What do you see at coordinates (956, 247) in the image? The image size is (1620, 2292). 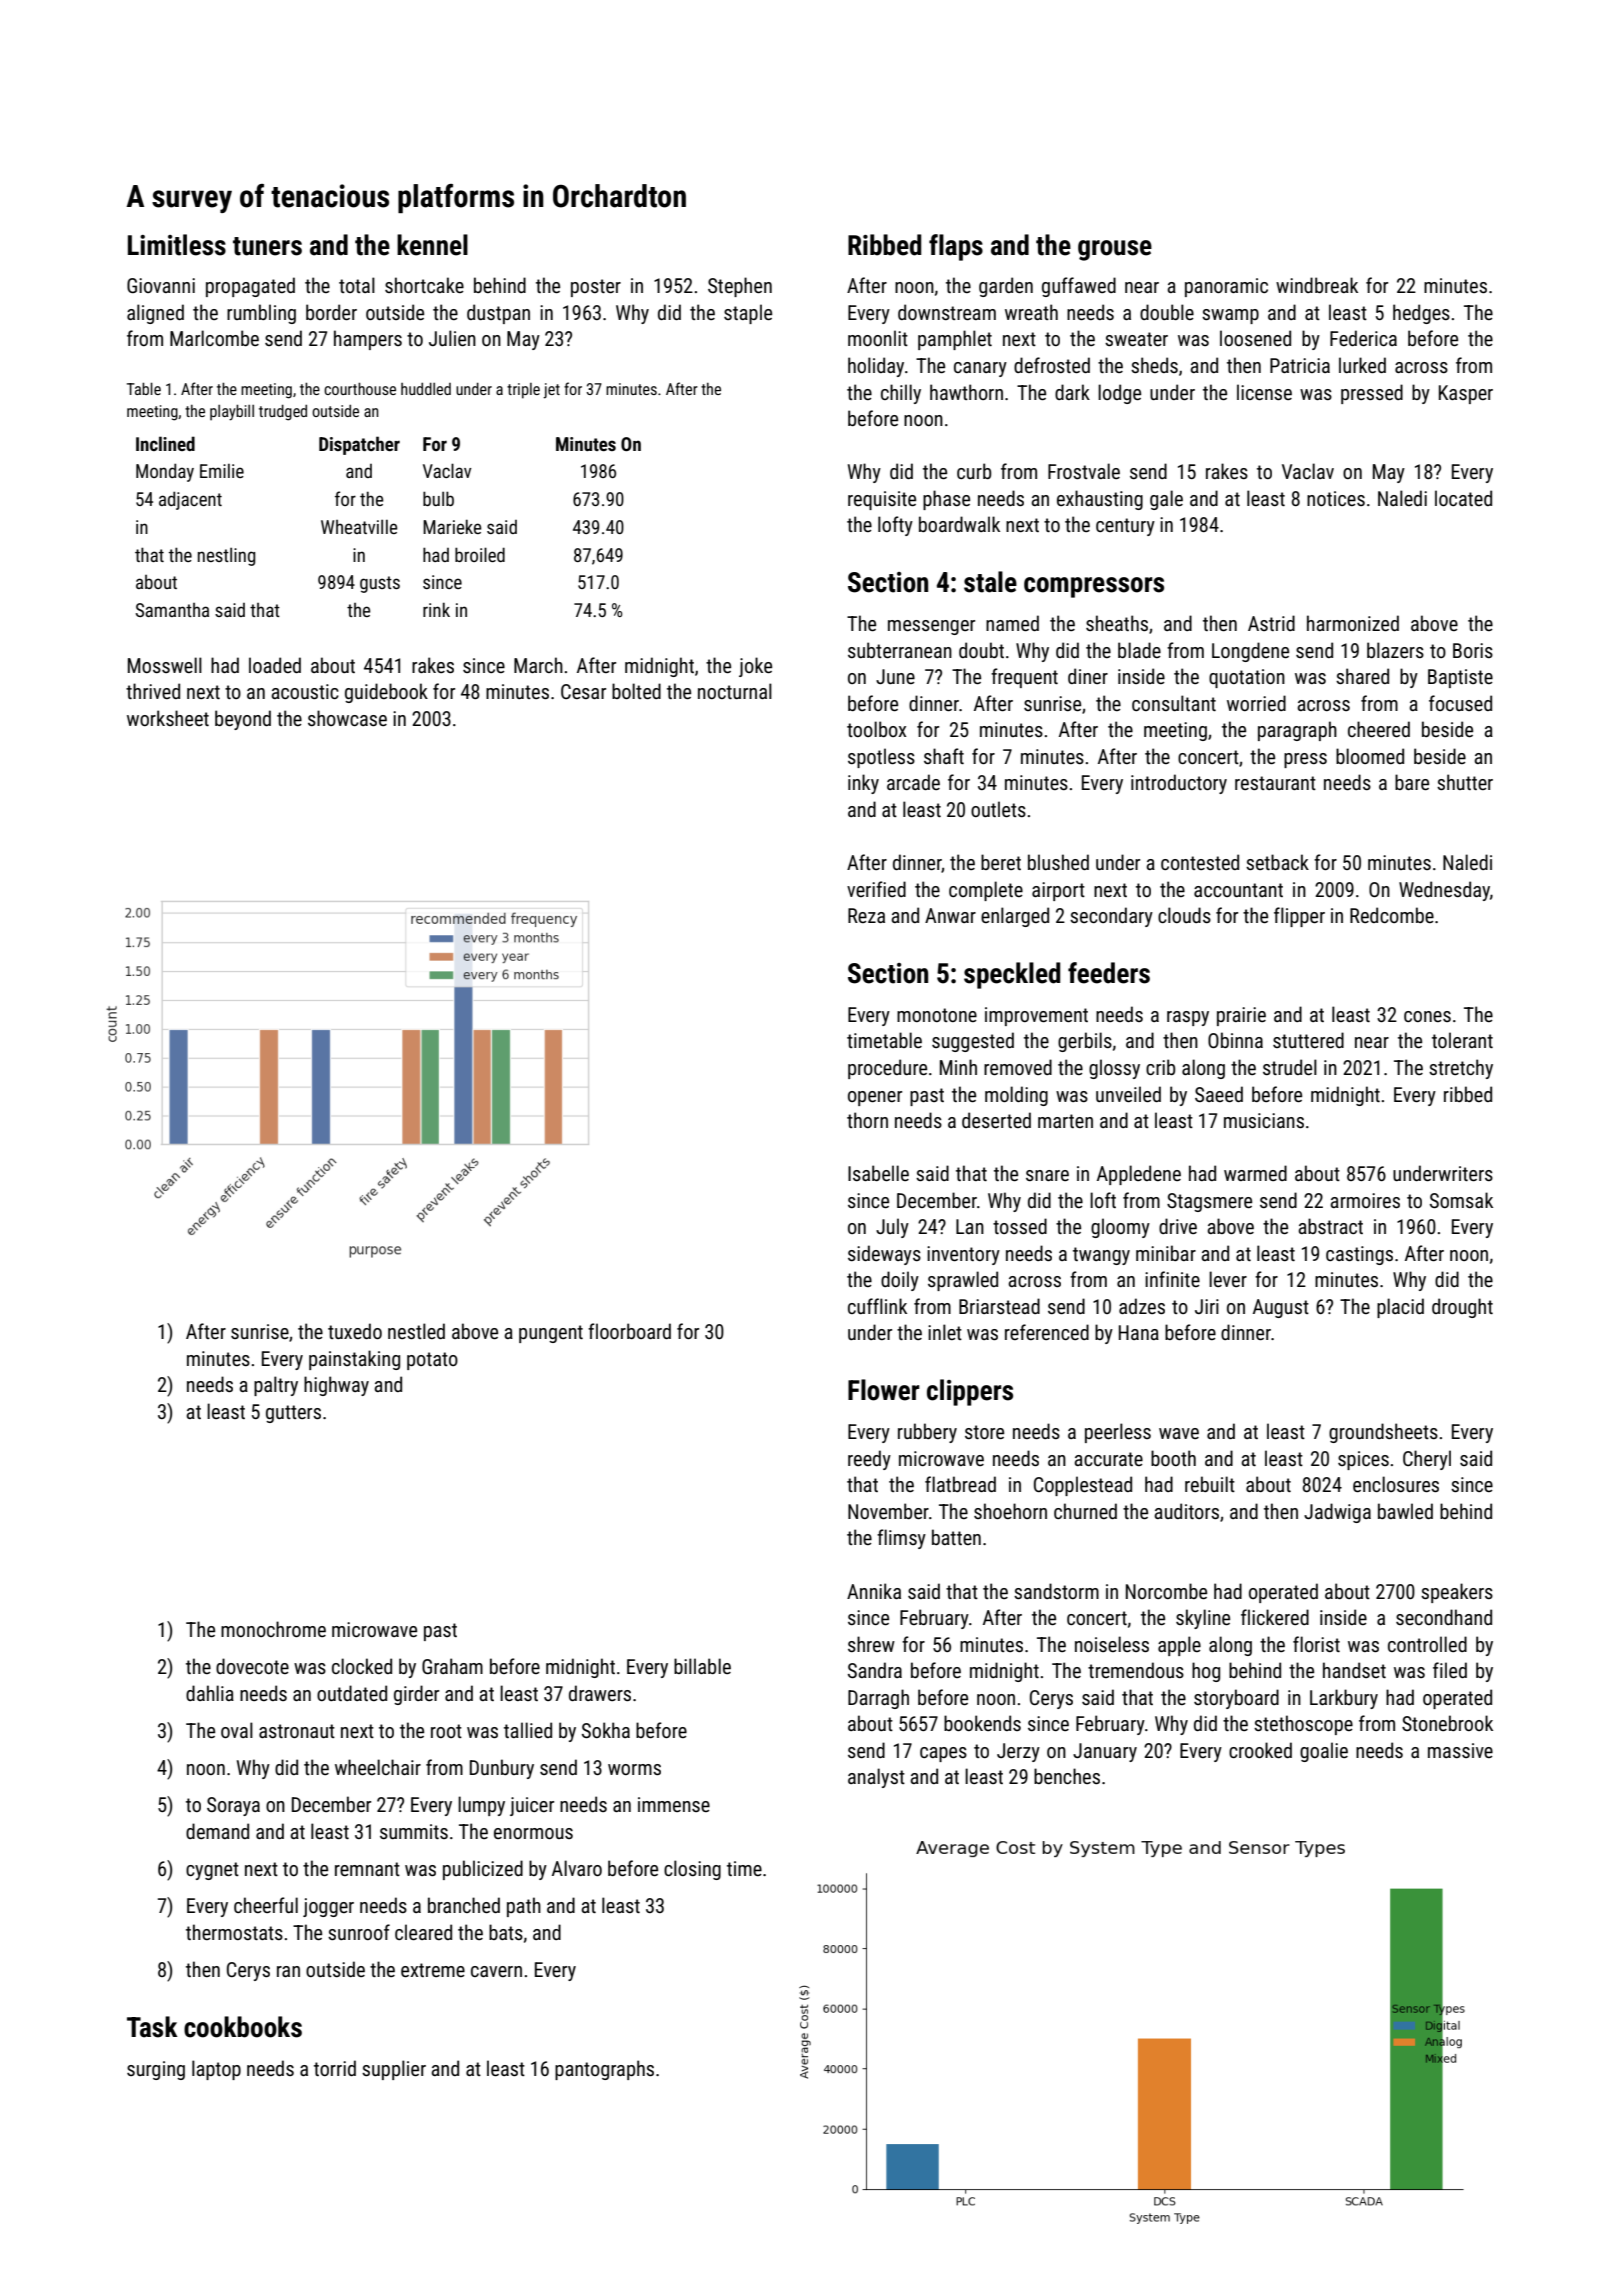 I see `flaps` at bounding box center [956, 247].
